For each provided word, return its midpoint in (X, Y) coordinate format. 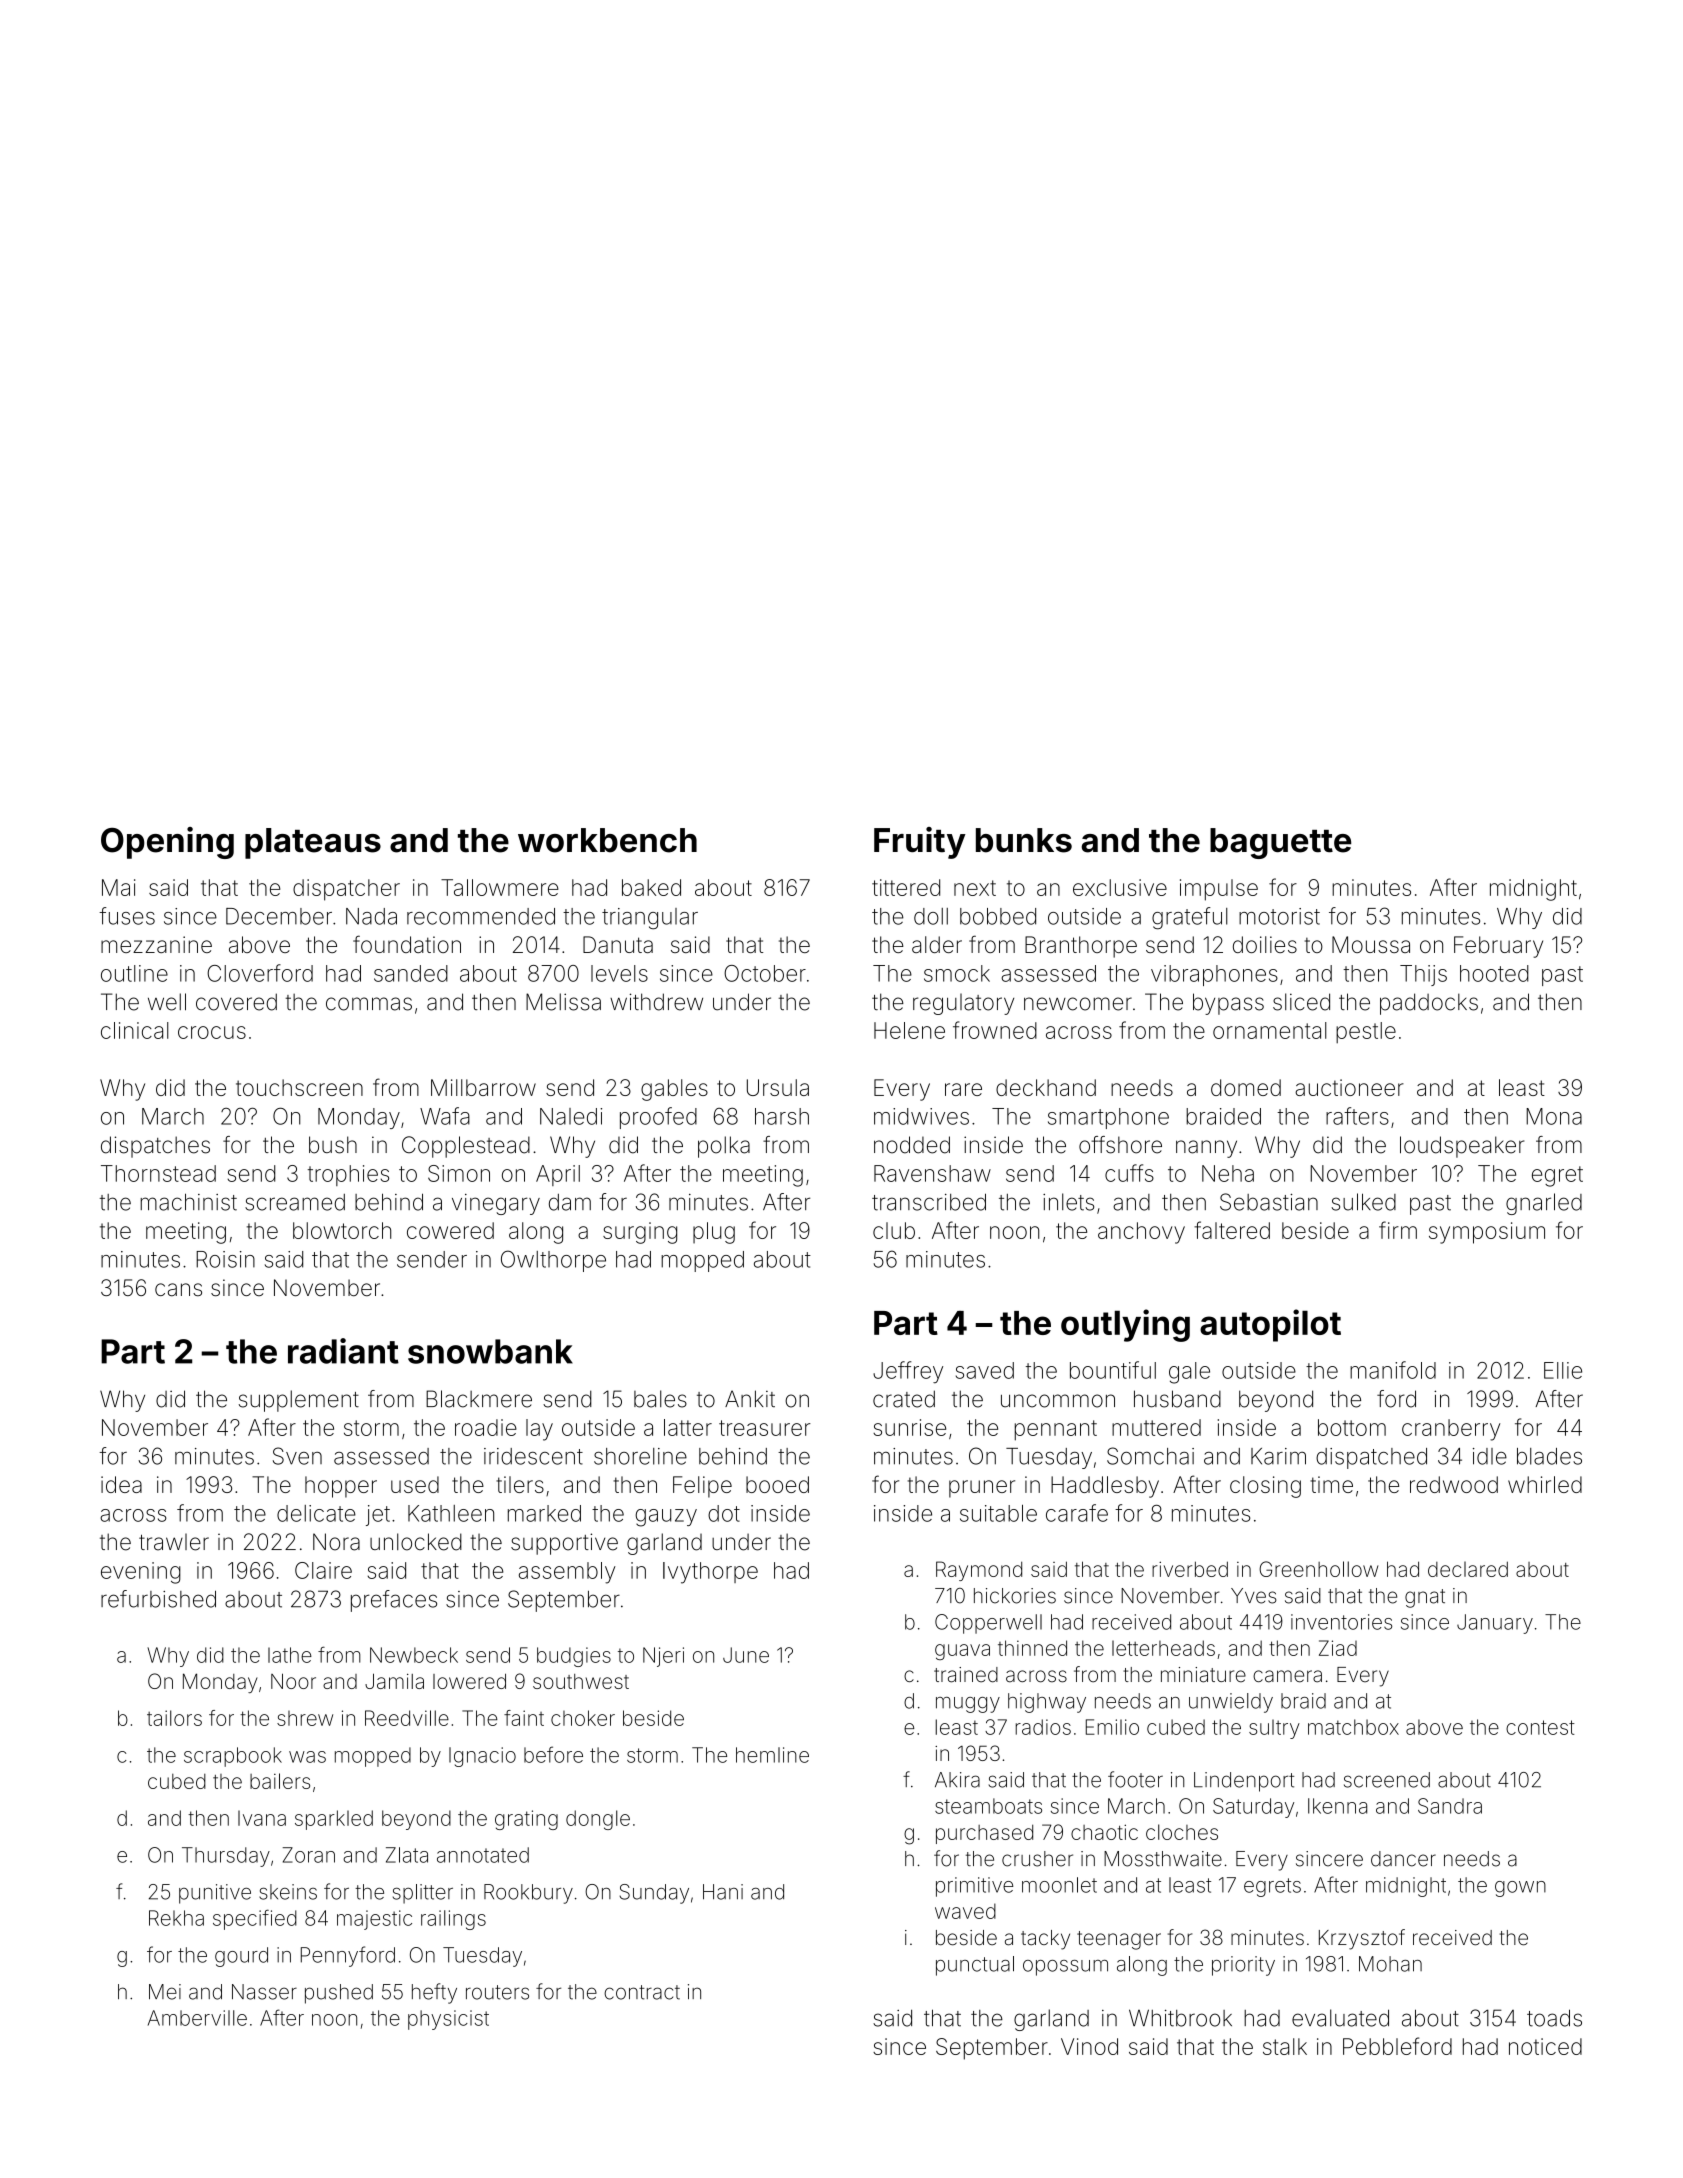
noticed (1545, 2046)
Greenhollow (1318, 1569)
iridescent (533, 1456)
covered (236, 1002)
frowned (995, 1030)
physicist (448, 2020)
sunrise (909, 1427)
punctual (975, 1966)
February (1498, 947)
